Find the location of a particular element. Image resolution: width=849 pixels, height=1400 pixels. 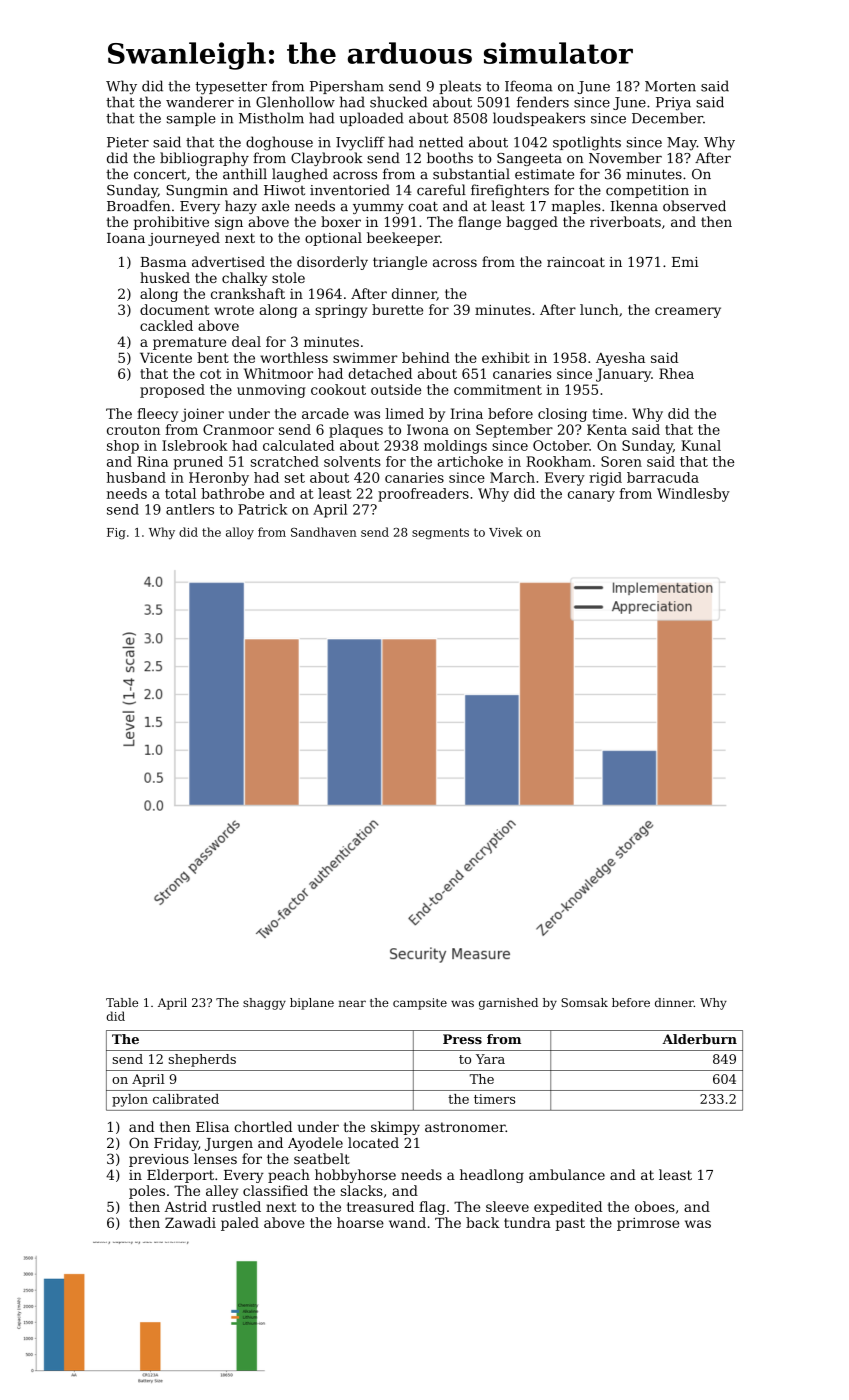

sample is located at coordinates (191, 119).
